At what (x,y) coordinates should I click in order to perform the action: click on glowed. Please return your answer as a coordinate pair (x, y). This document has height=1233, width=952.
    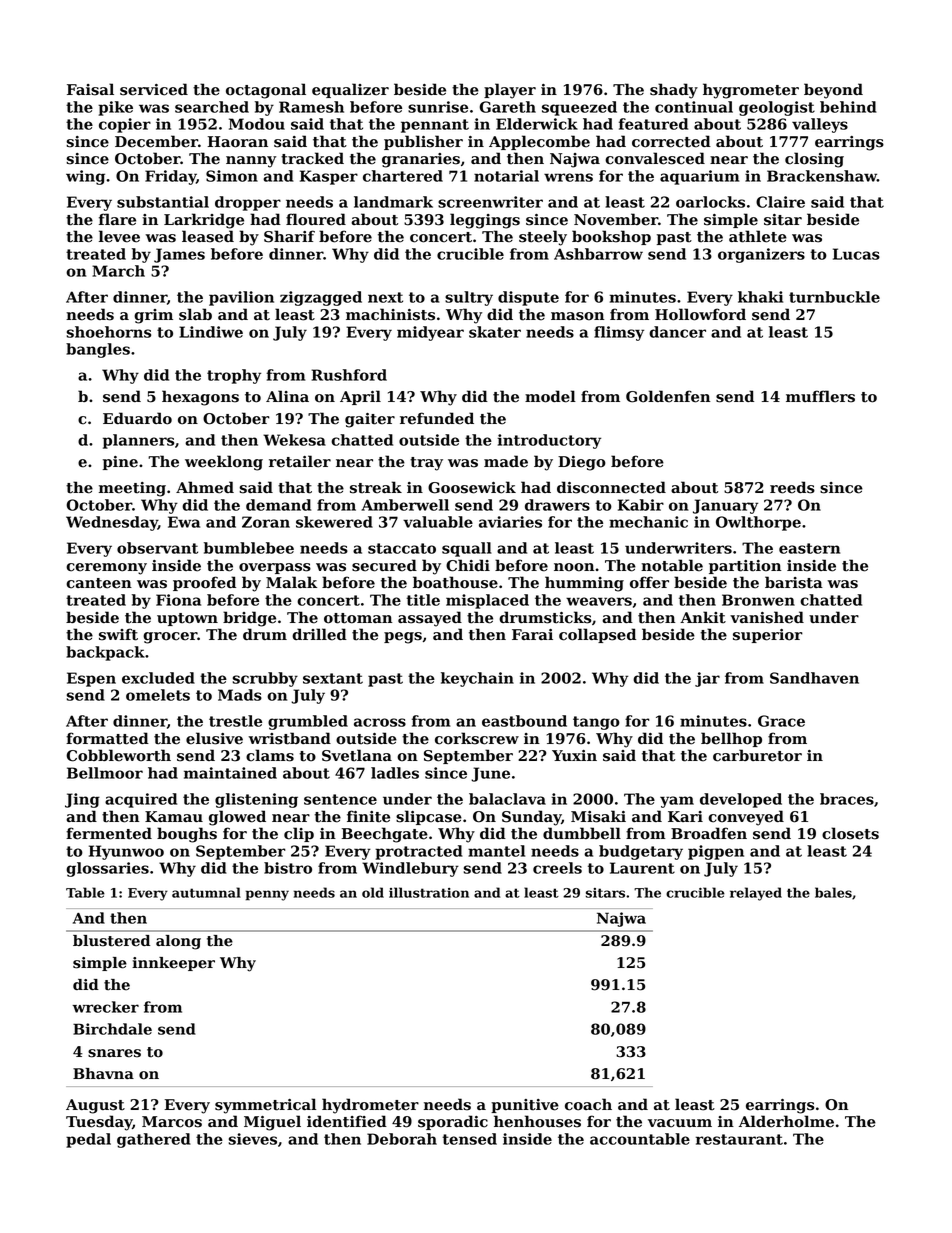
    Looking at the image, I should click on (237, 818).
